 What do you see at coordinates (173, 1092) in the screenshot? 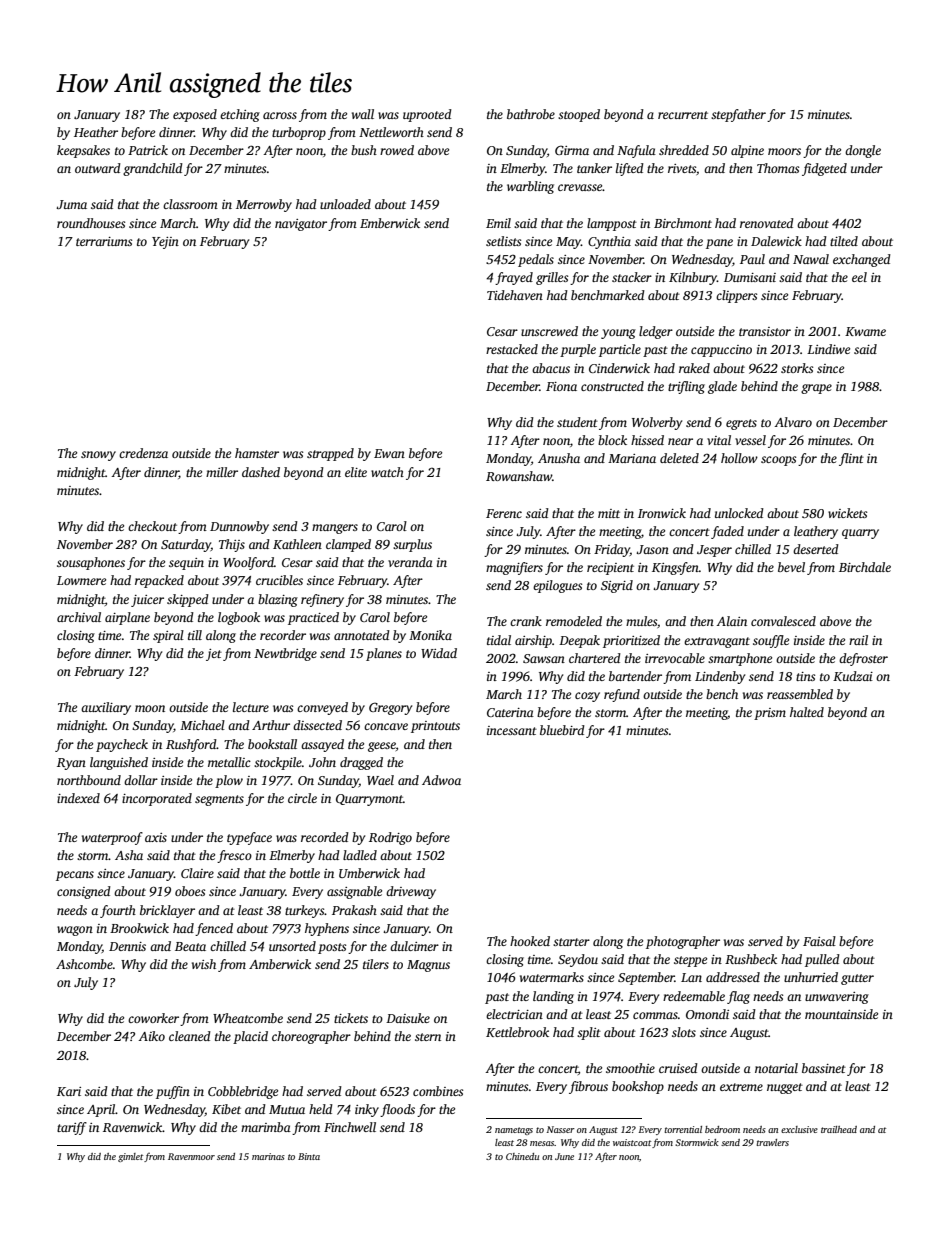
I see `puffin` at bounding box center [173, 1092].
